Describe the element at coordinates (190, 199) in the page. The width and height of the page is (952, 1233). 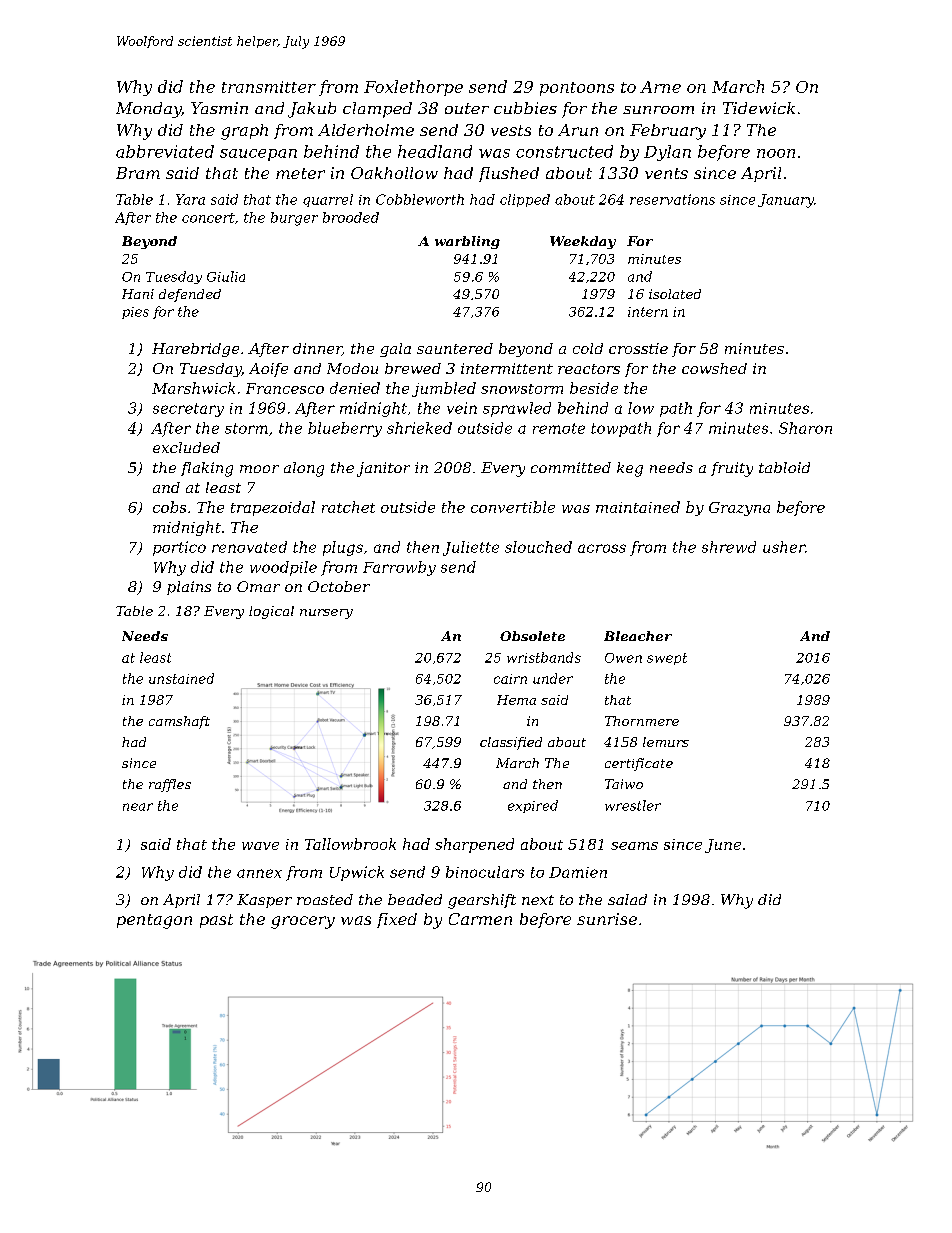
I see `Yara` at that location.
